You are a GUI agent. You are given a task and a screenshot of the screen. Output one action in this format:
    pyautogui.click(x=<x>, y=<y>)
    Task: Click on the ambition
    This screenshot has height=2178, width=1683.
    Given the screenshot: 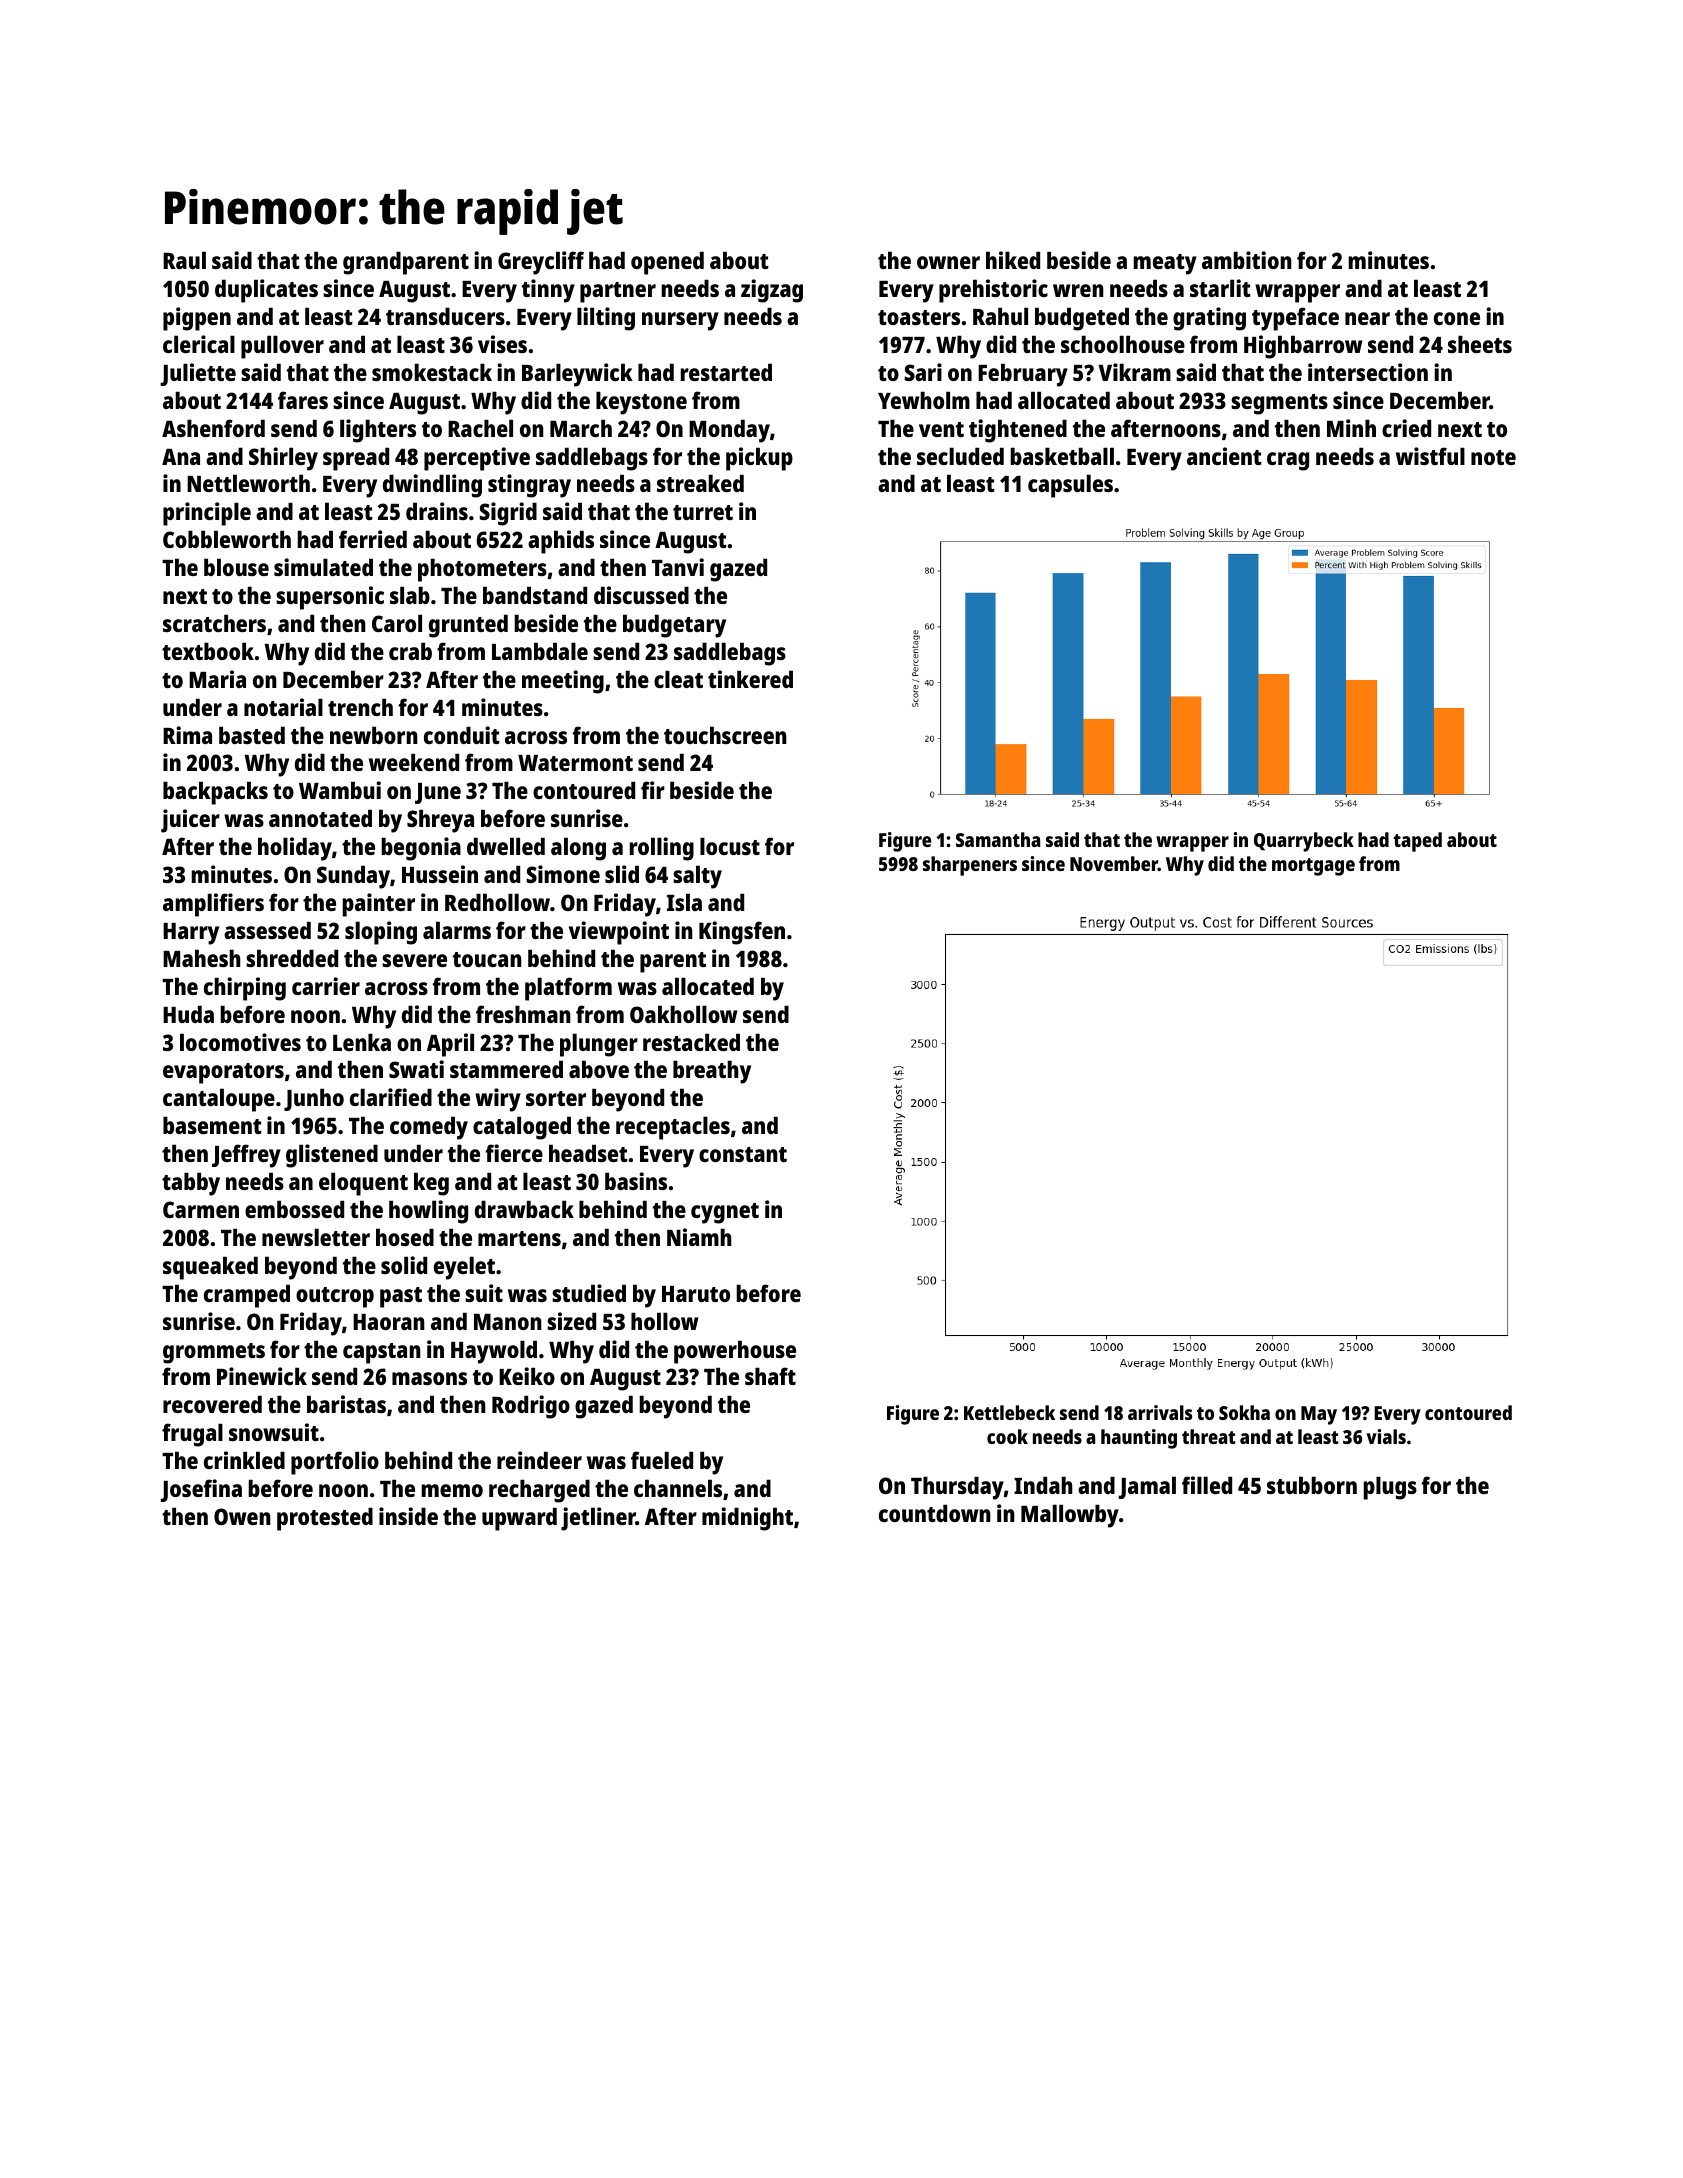 What is the action you would take?
    pyautogui.click(x=1247, y=260)
